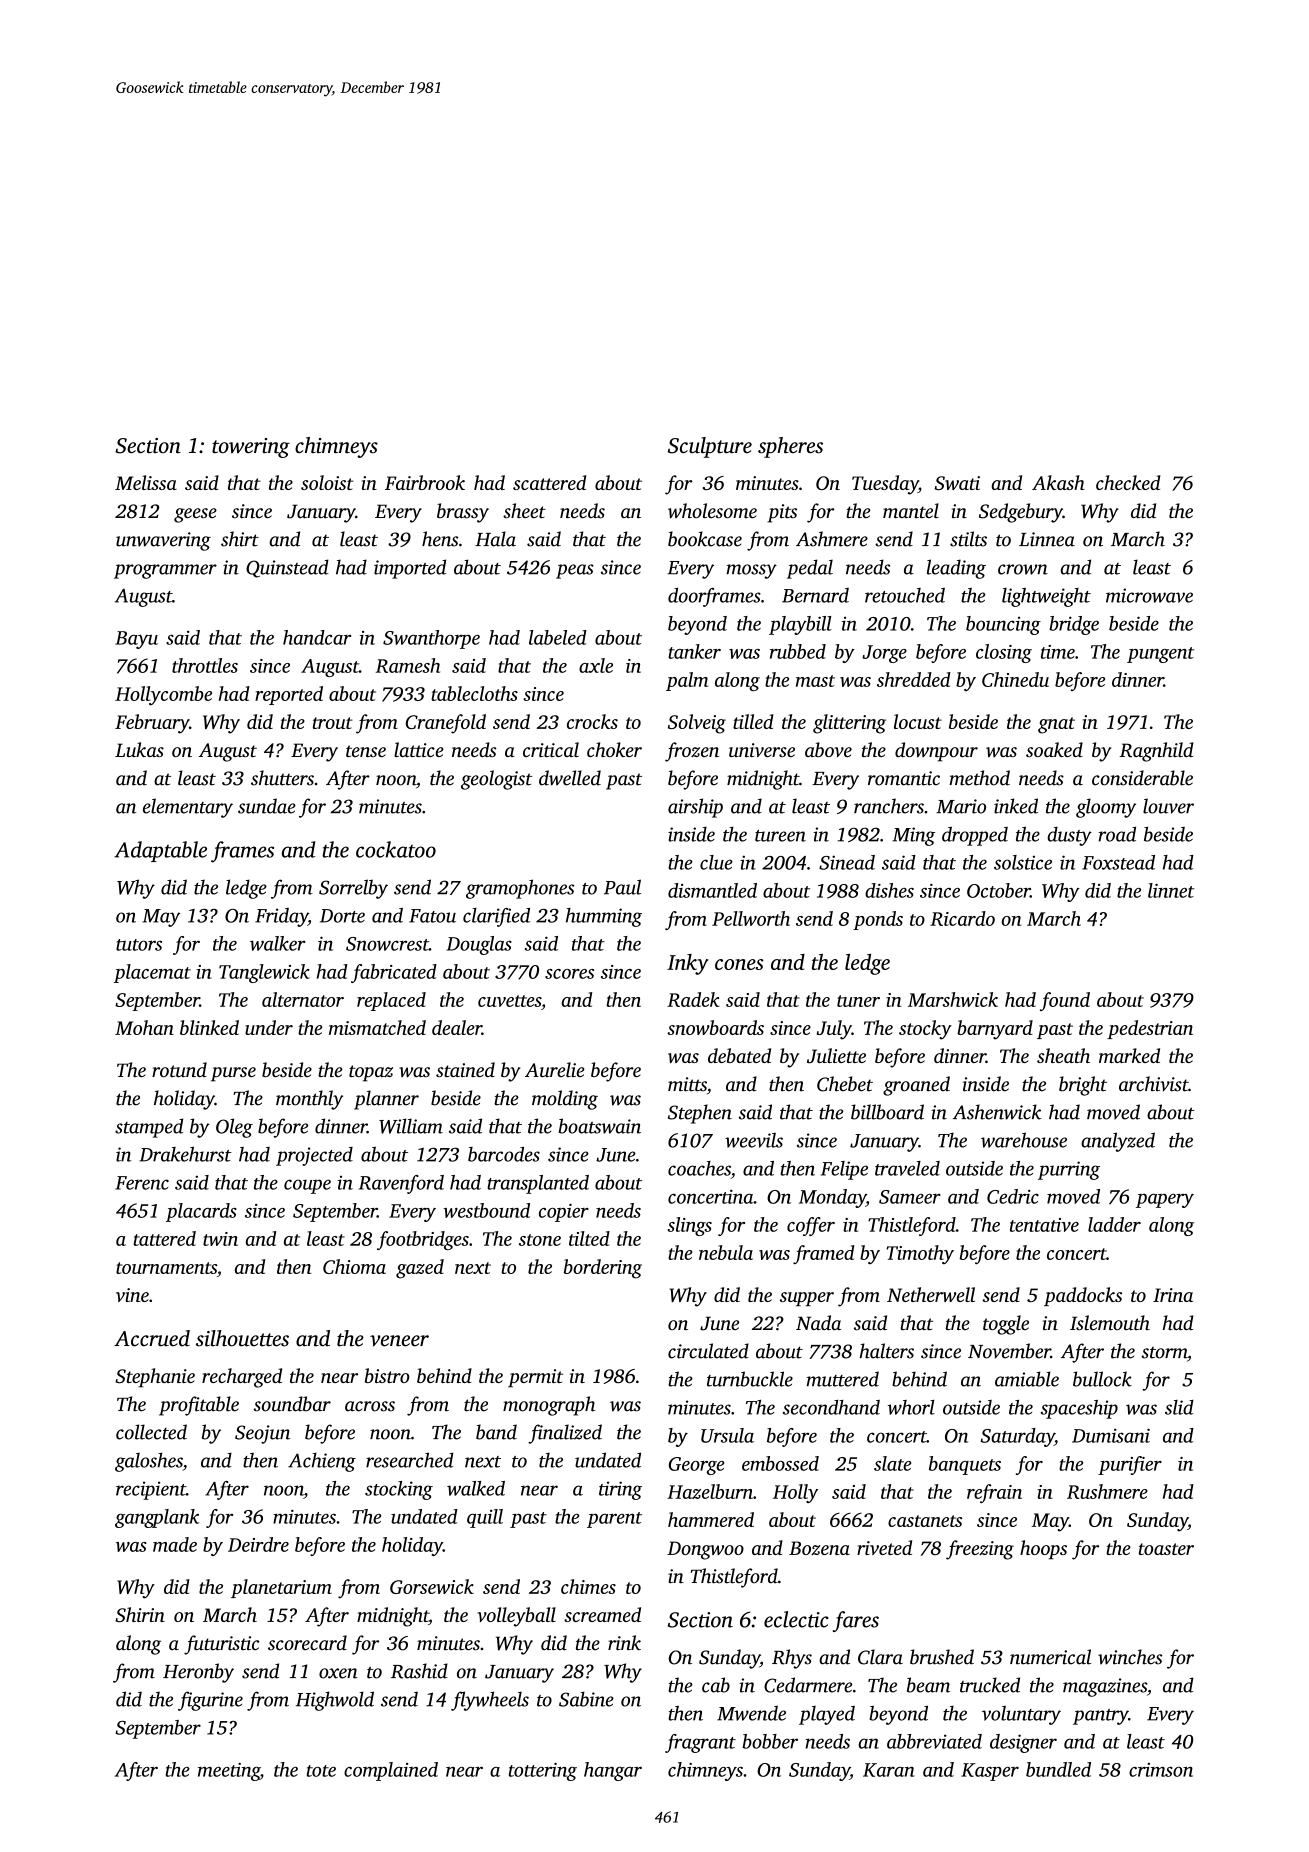 Image resolution: width=1309 pixels, height=1852 pixels. I want to click on Linnea, so click(1047, 539).
